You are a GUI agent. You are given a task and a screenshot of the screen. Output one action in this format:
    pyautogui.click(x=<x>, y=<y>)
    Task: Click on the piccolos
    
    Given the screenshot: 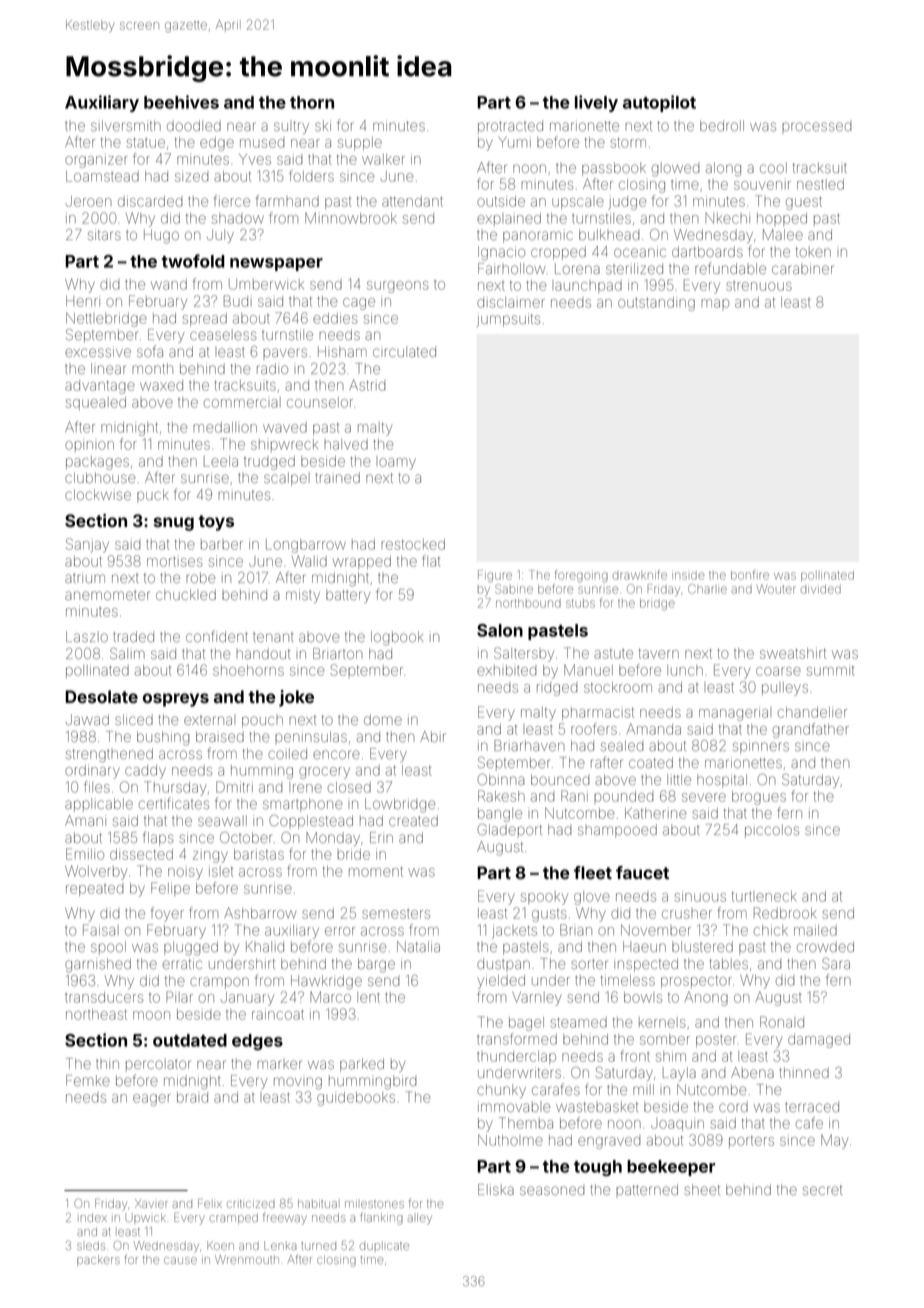 What is the action you would take?
    pyautogui.click(x=772, y=831)
